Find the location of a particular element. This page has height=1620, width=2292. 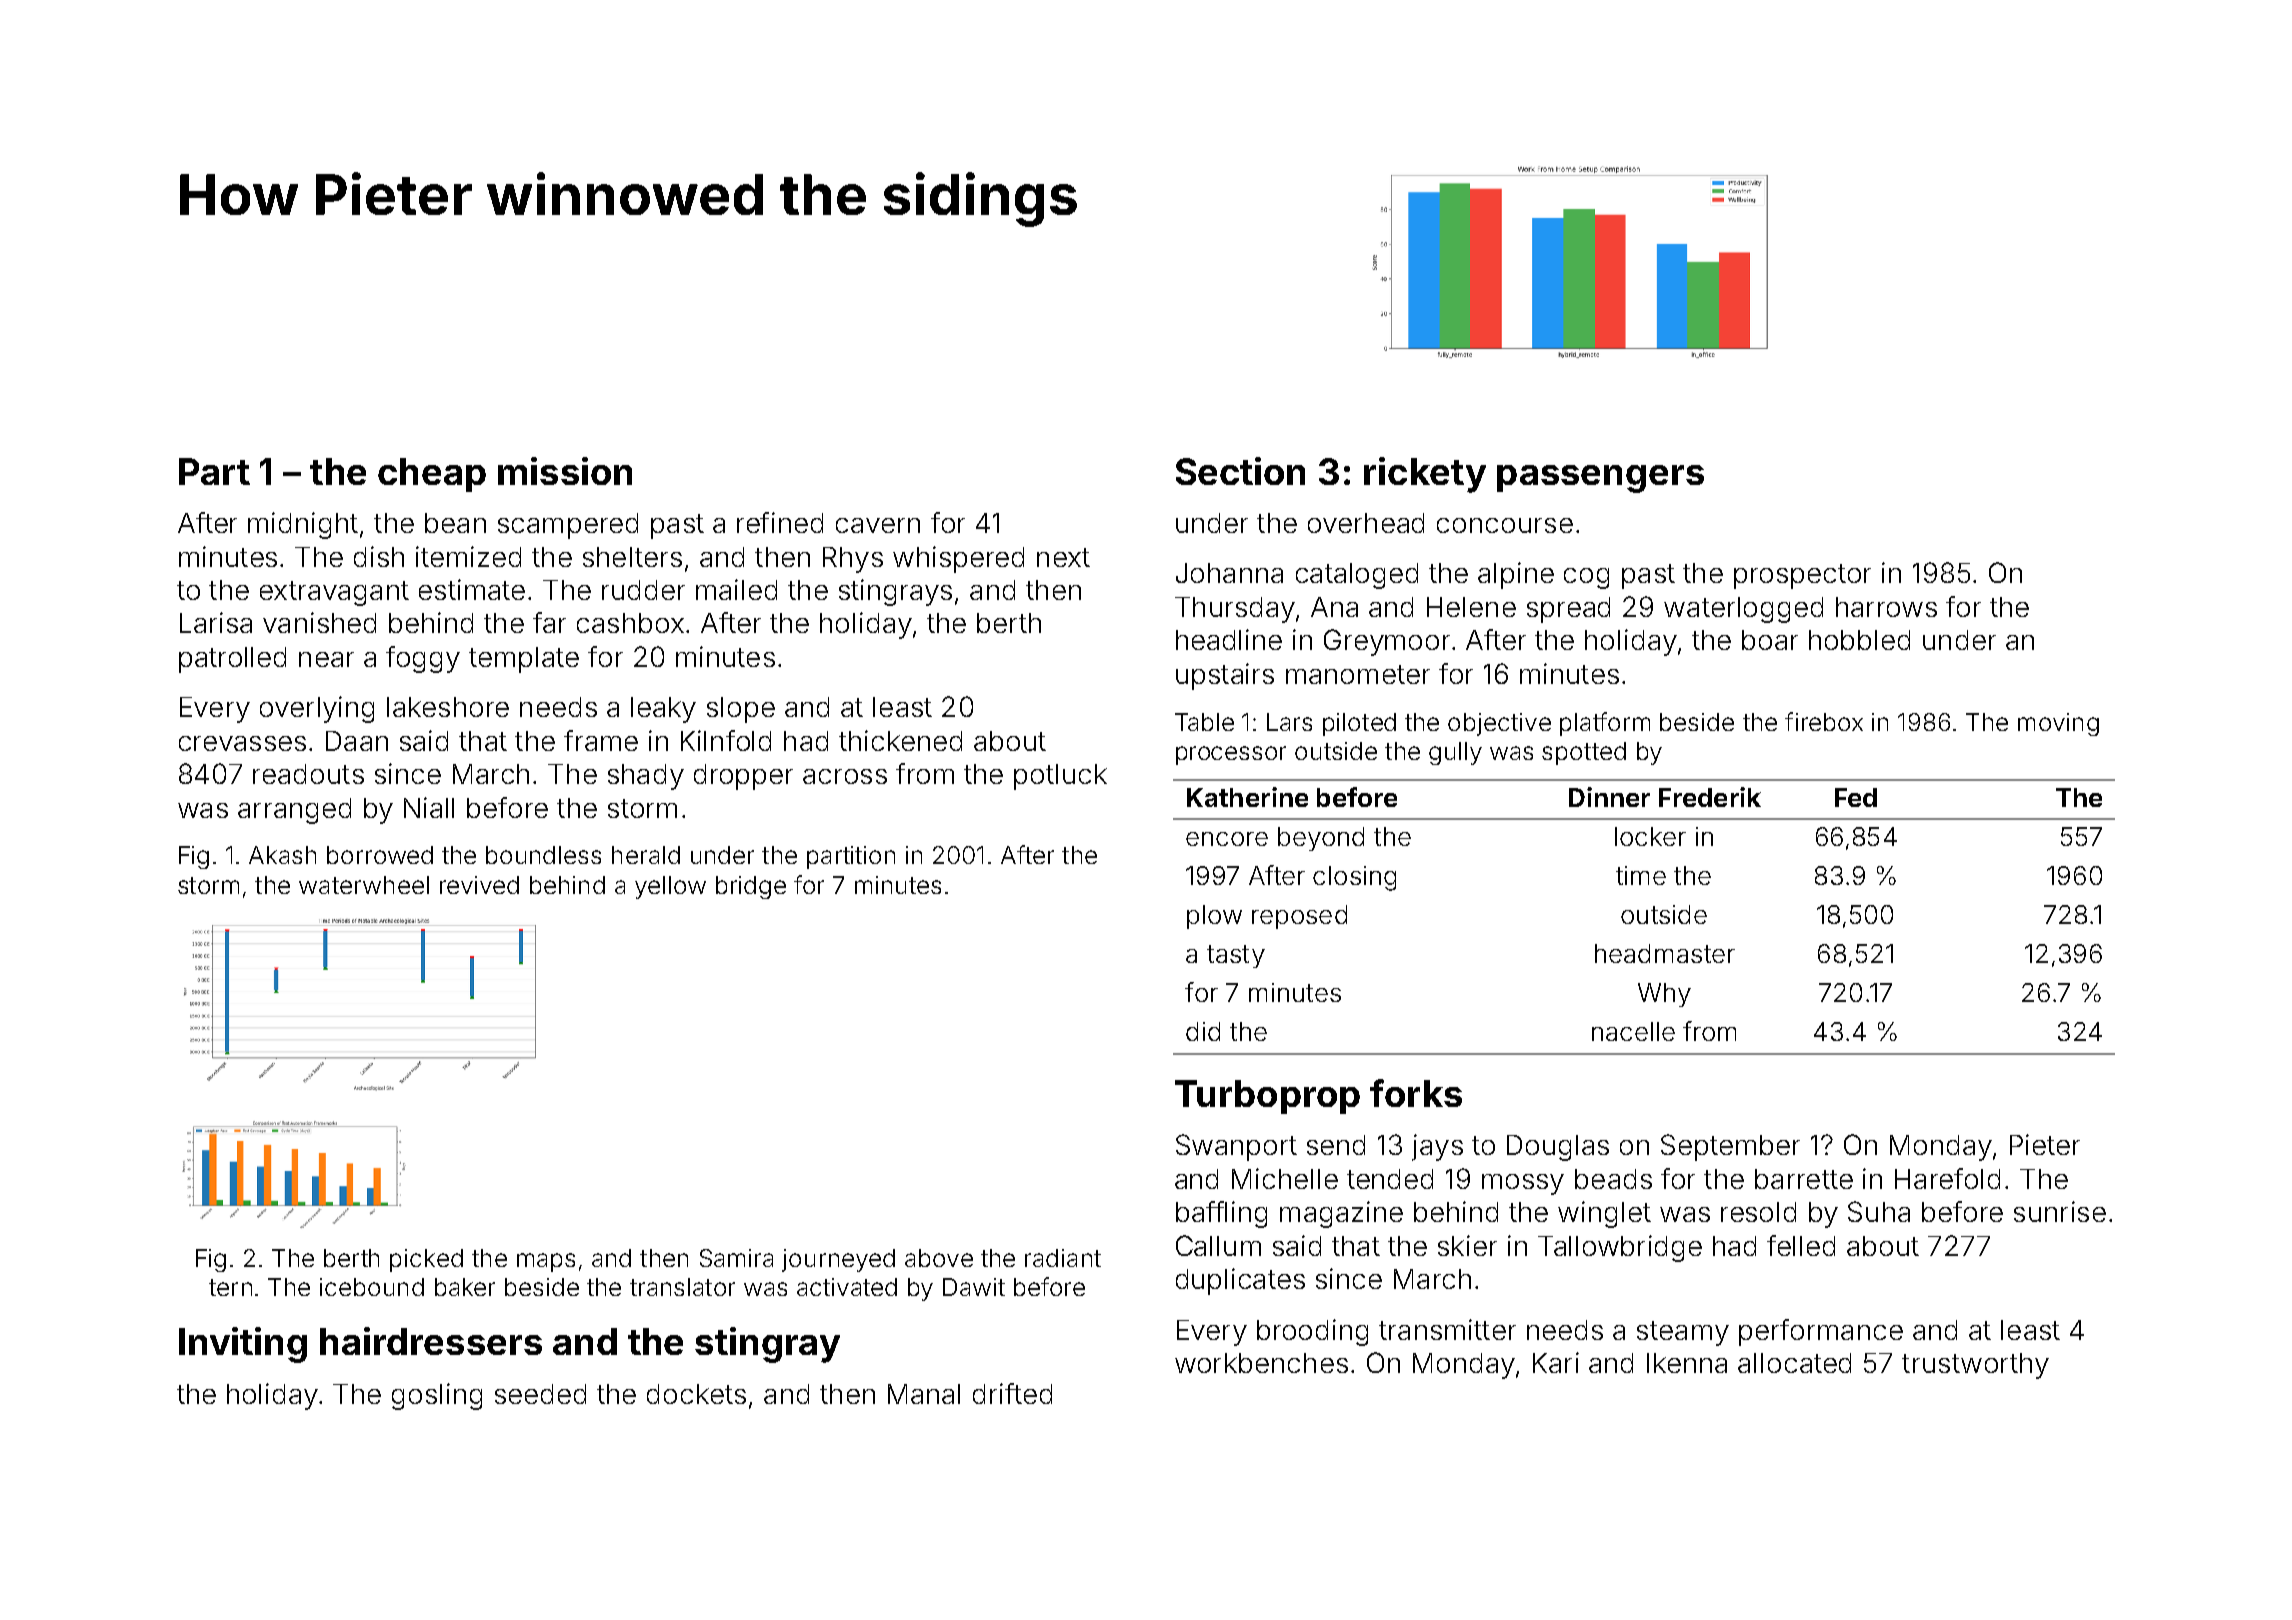

mailed is located at coordinates (736, 589).
